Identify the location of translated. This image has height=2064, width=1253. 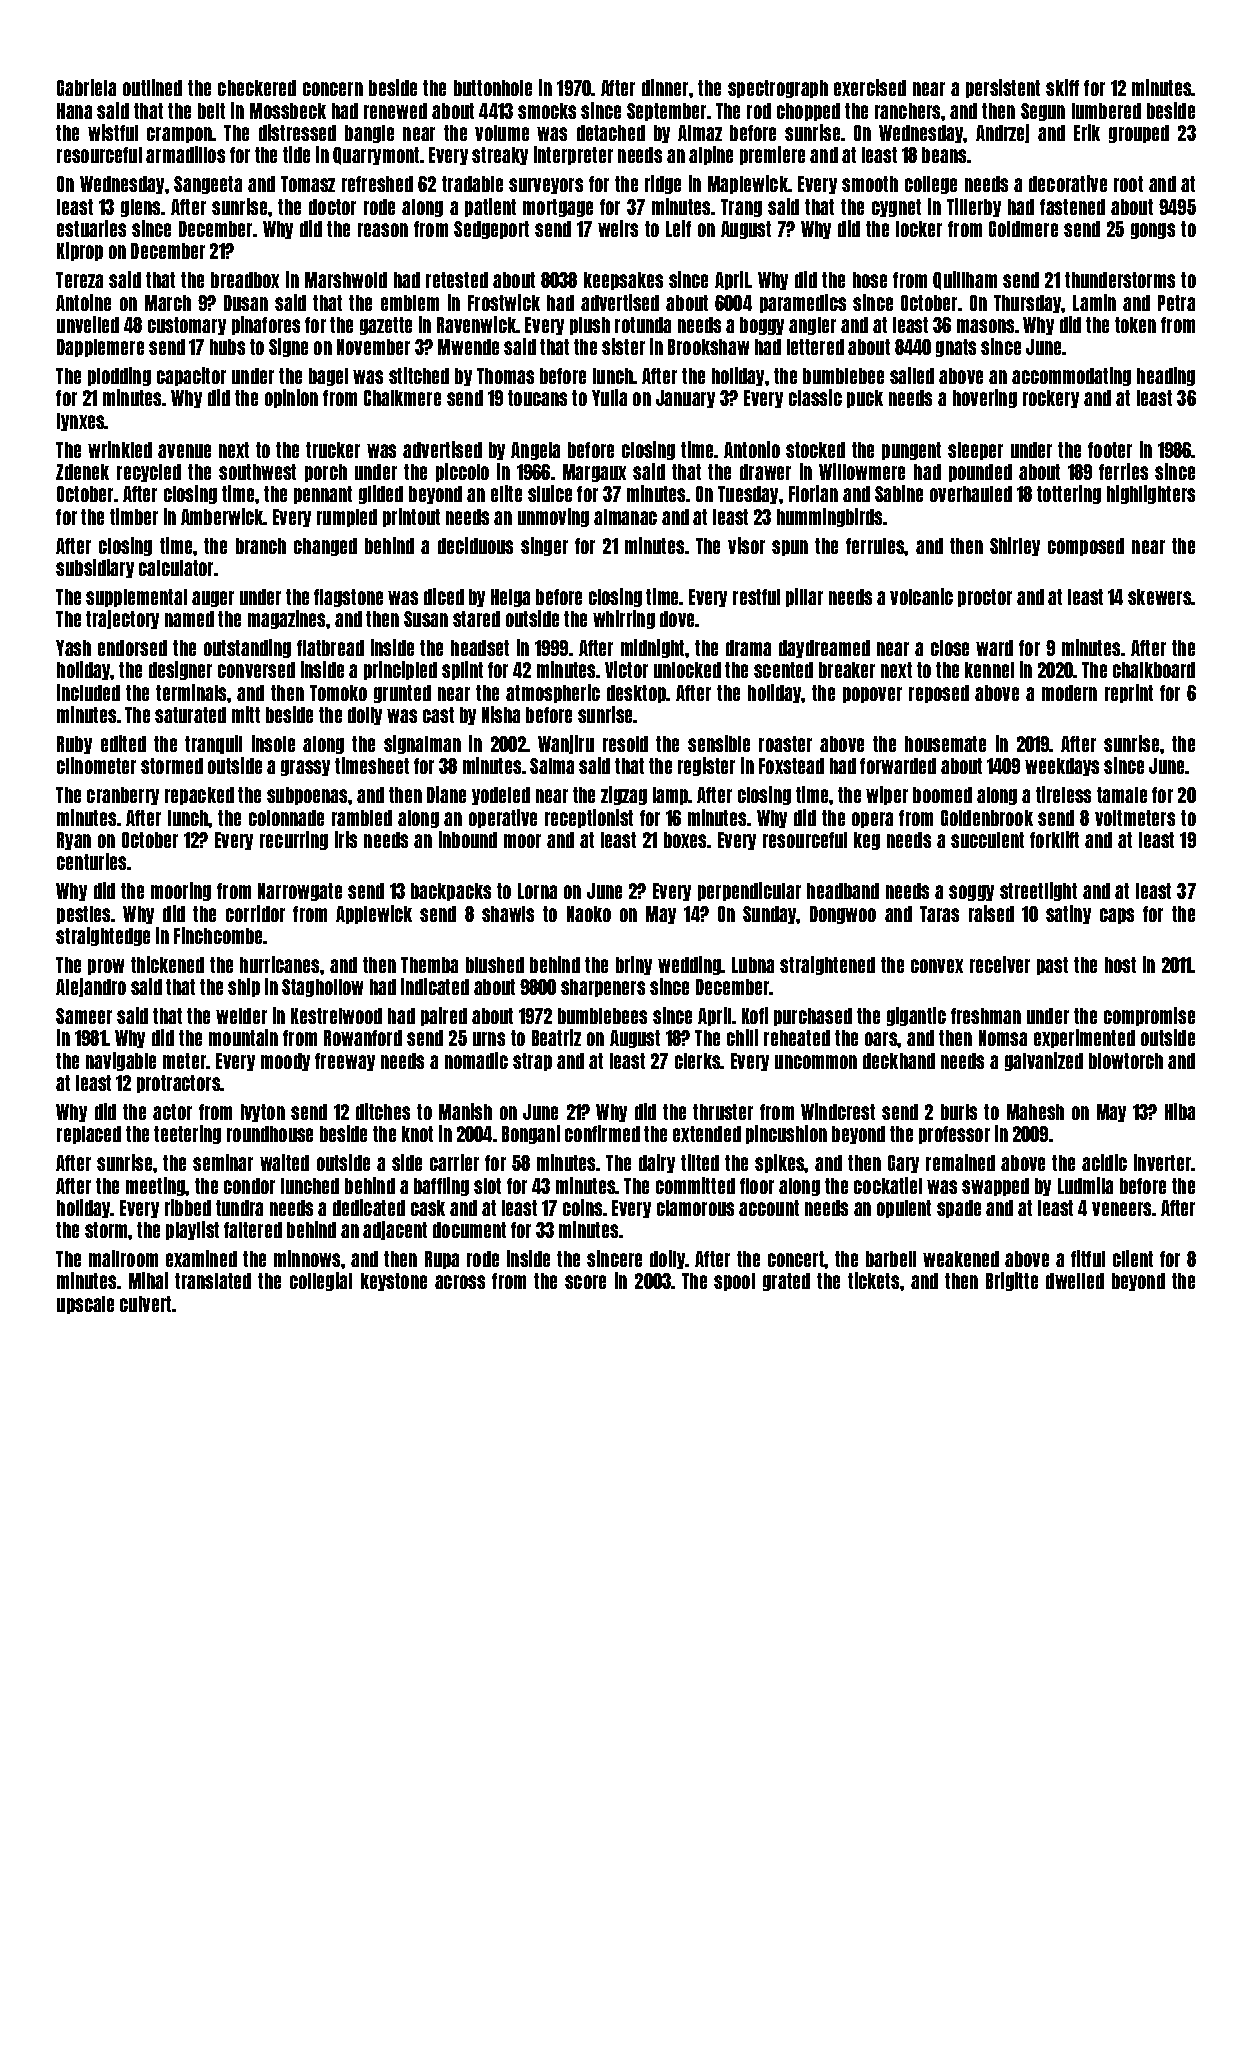
(213, 1281).
